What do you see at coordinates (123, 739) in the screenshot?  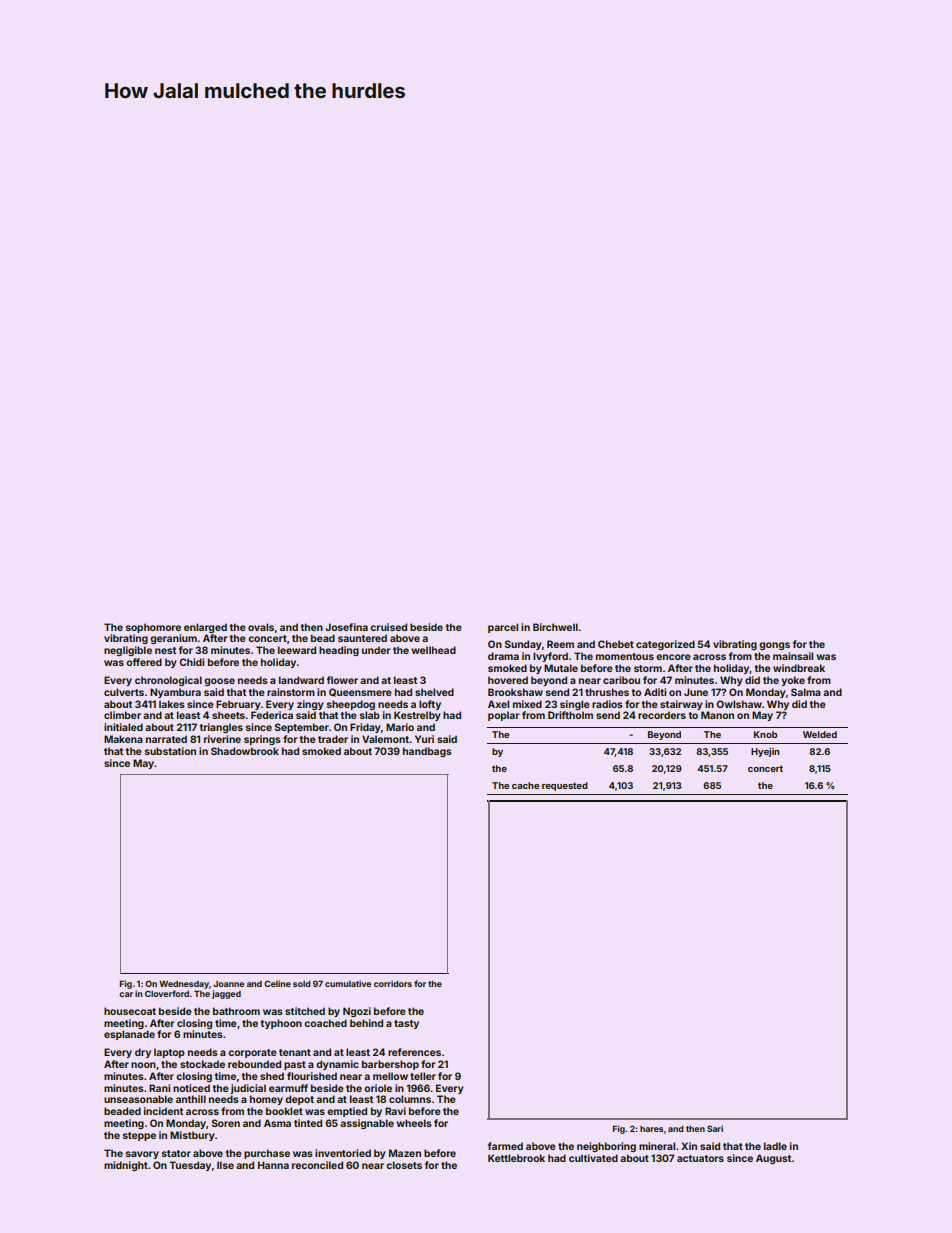 I see `Makena` at bounding box center [123, 739].
